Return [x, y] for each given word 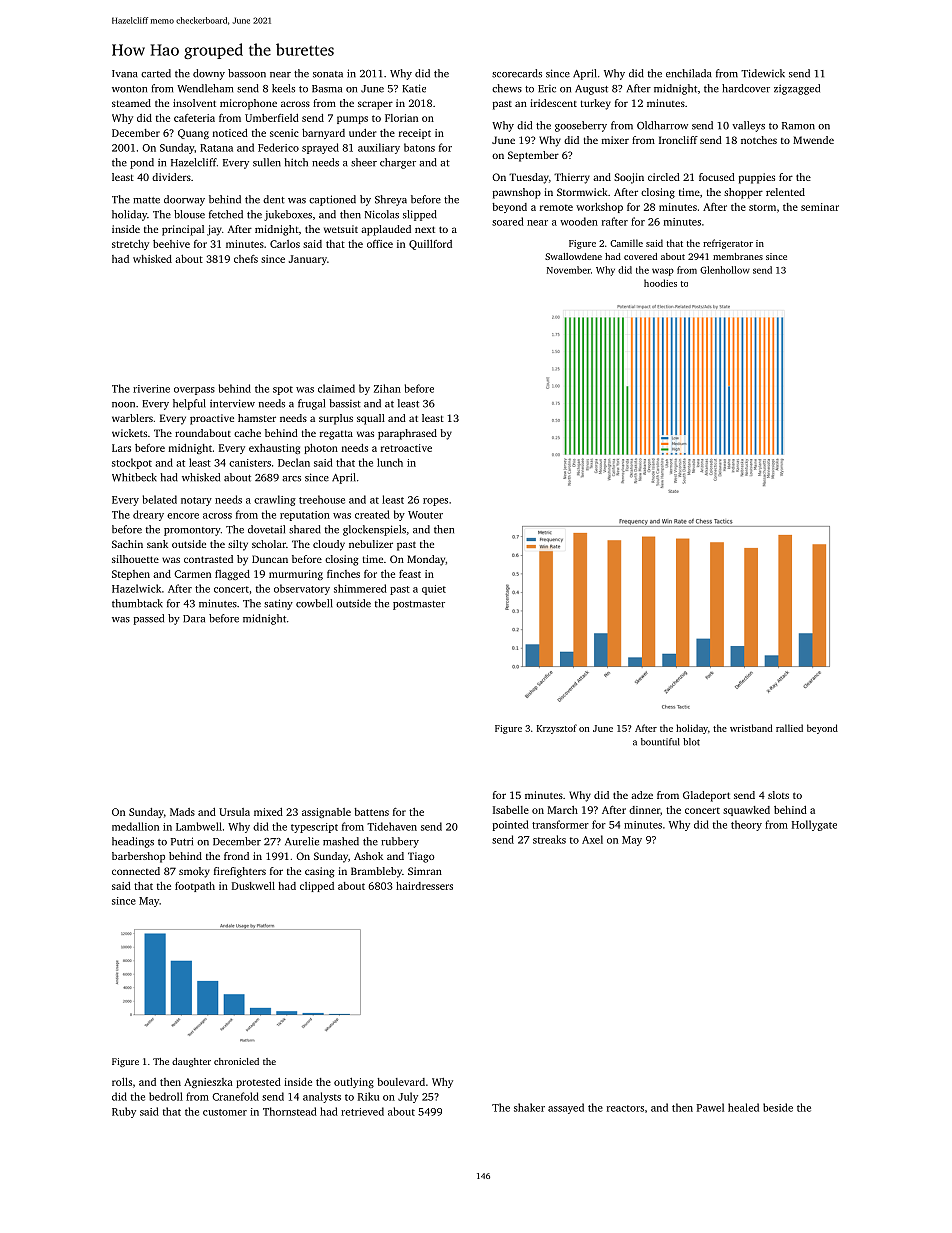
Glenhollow [725, 270]
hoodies [660, 283]
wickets [129, 433]
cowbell [314, 603]
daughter [191, 1062]
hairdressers [424, 886]
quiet [434, 590]
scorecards [517, 73]
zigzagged [797, 89]
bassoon [247, 73]
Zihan [387, 388]
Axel [592, 839]
